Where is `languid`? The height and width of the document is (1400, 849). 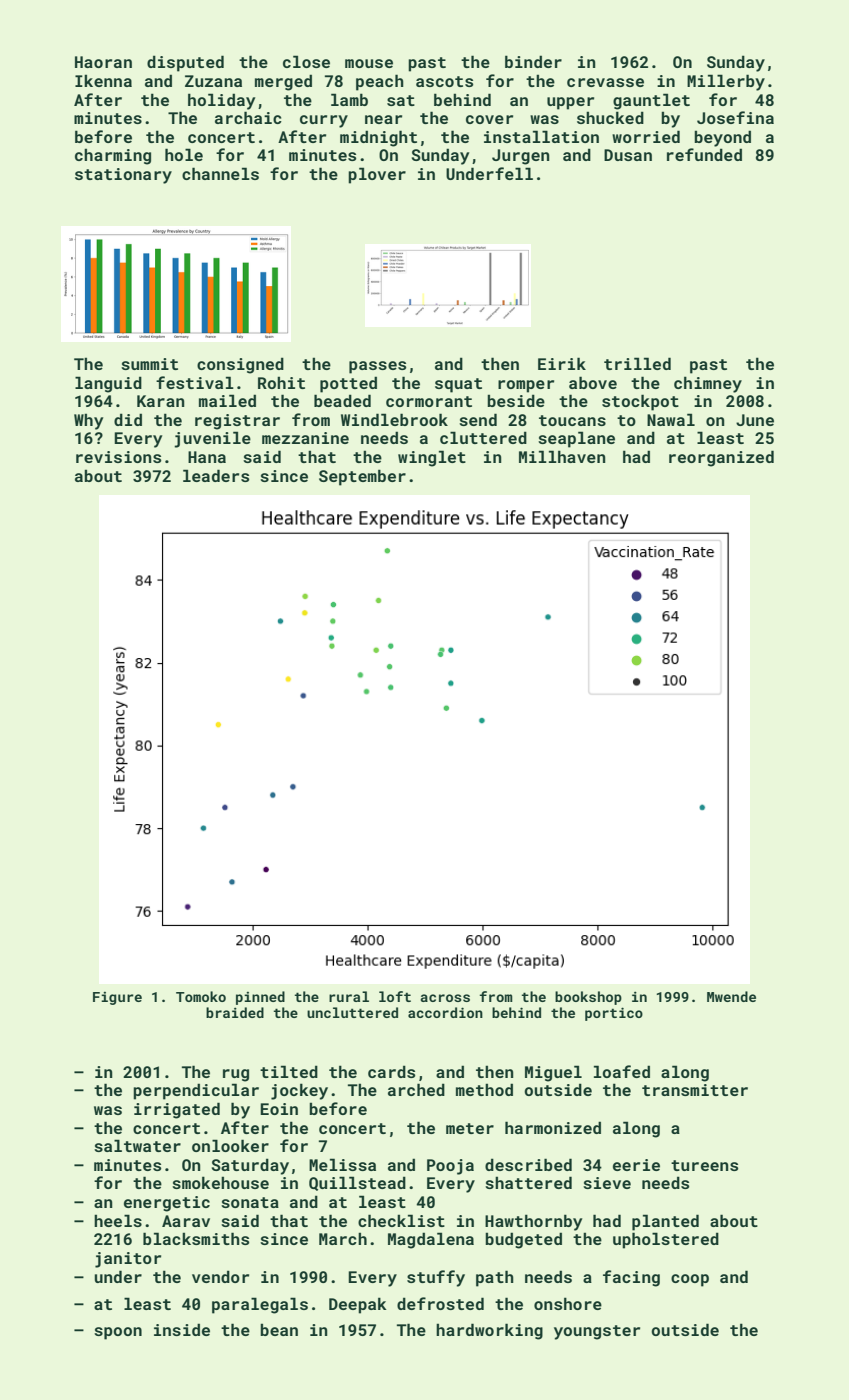
languid is located at coordinates (108, 384).
